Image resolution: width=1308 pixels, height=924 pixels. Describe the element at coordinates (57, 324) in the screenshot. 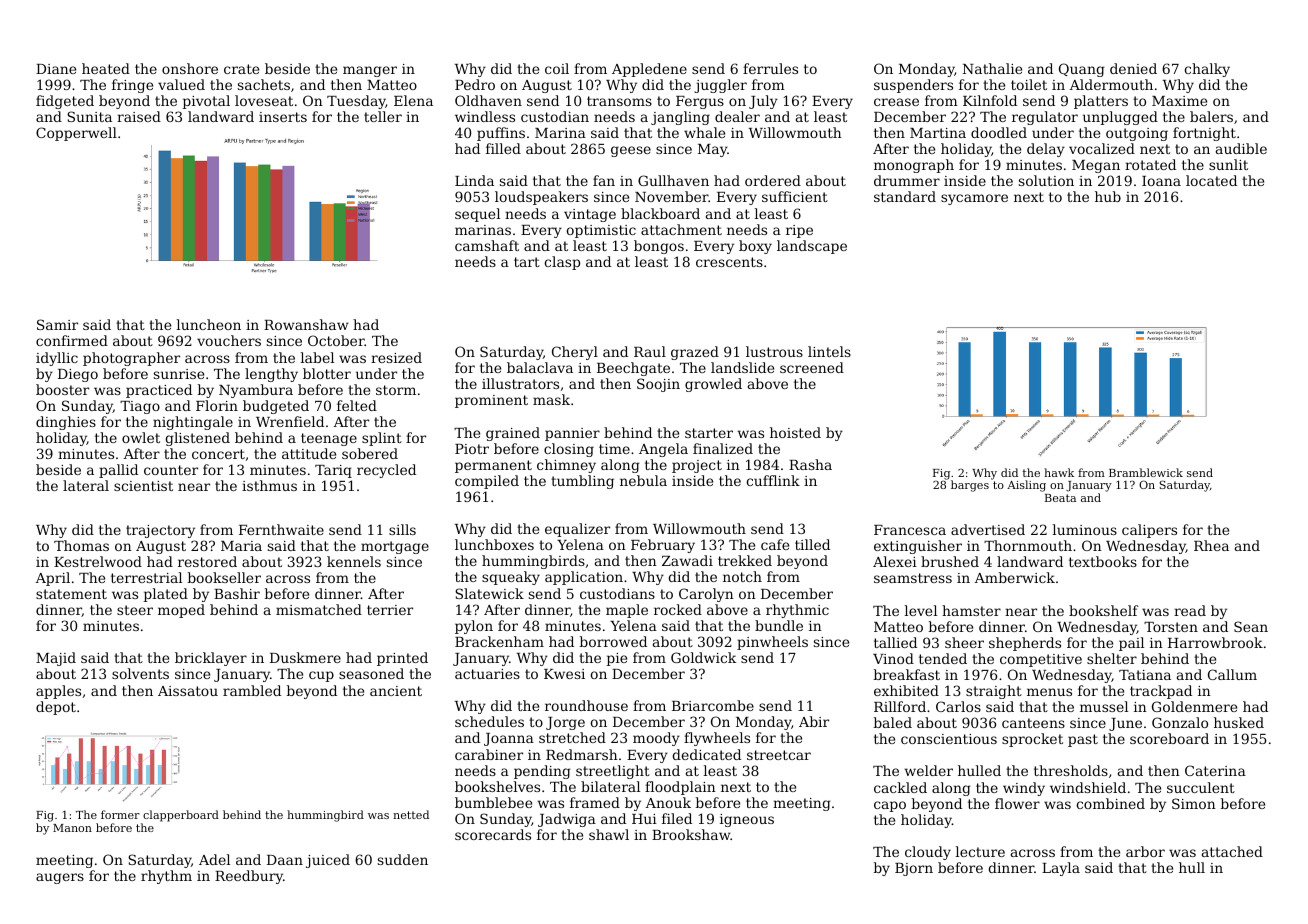

I see `Samir` at that location.
